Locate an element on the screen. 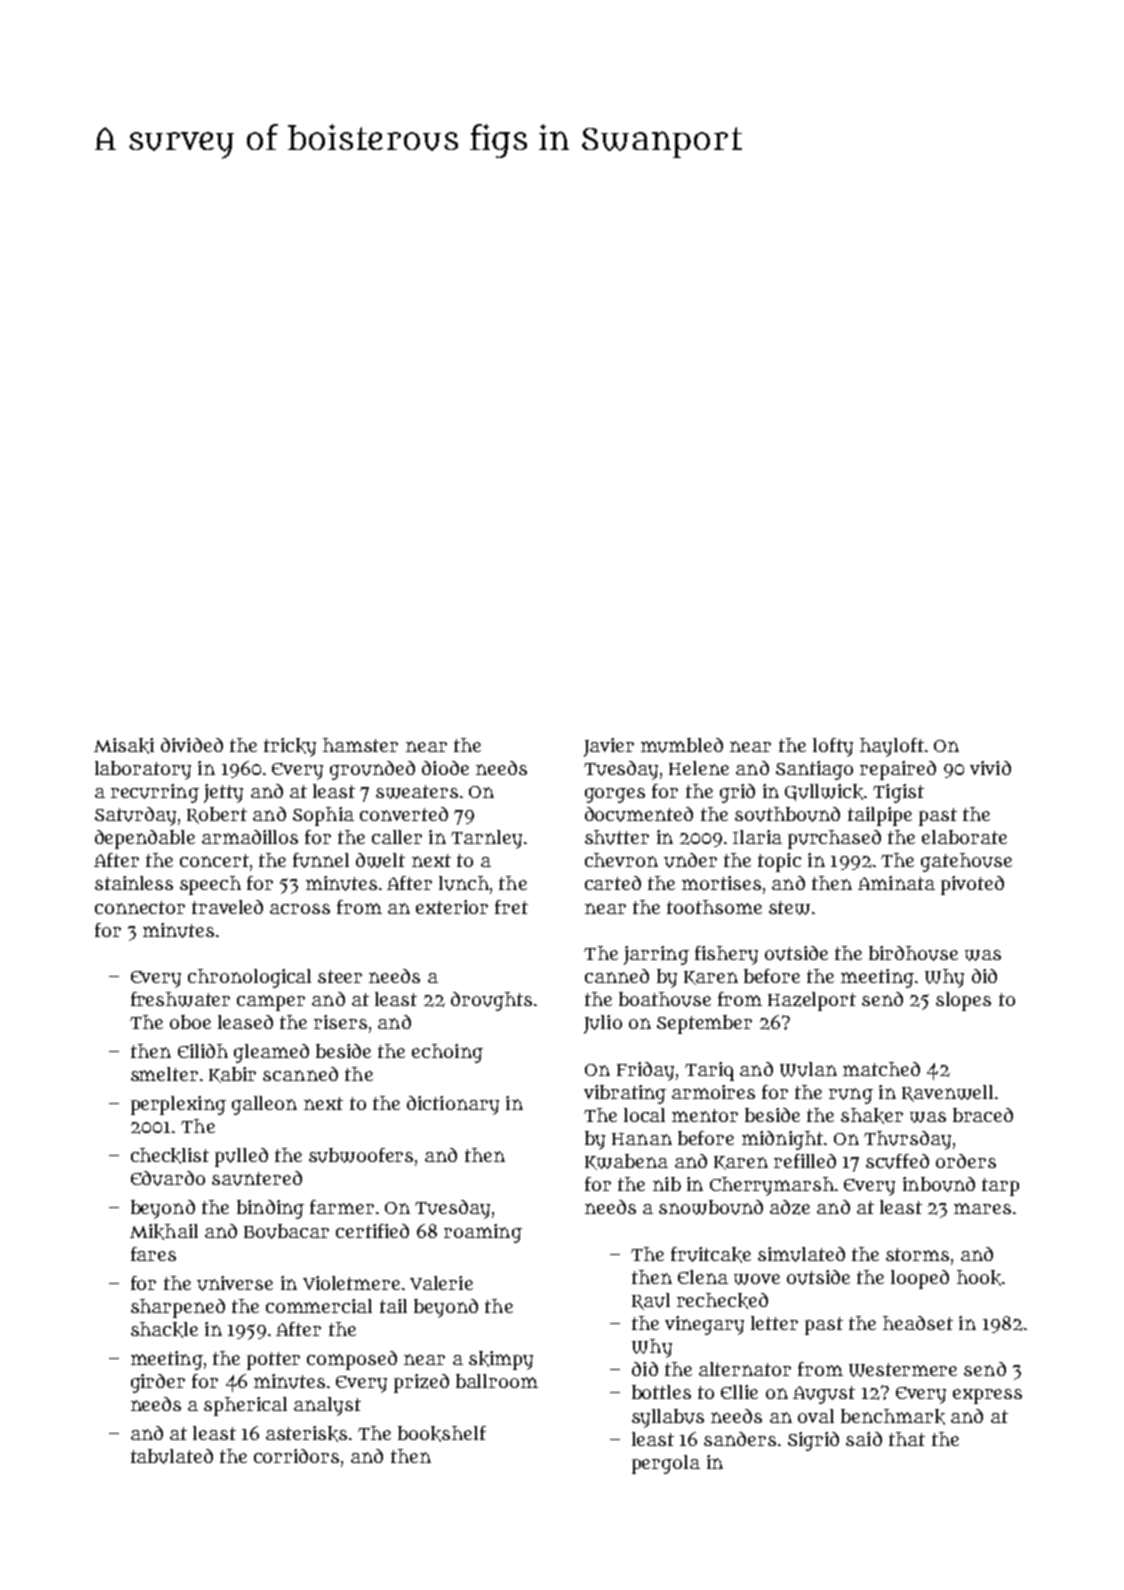 Image resolution: width=1124 pixels, height=1590 pixels. pergola is located at coordinates (666, 1464).
